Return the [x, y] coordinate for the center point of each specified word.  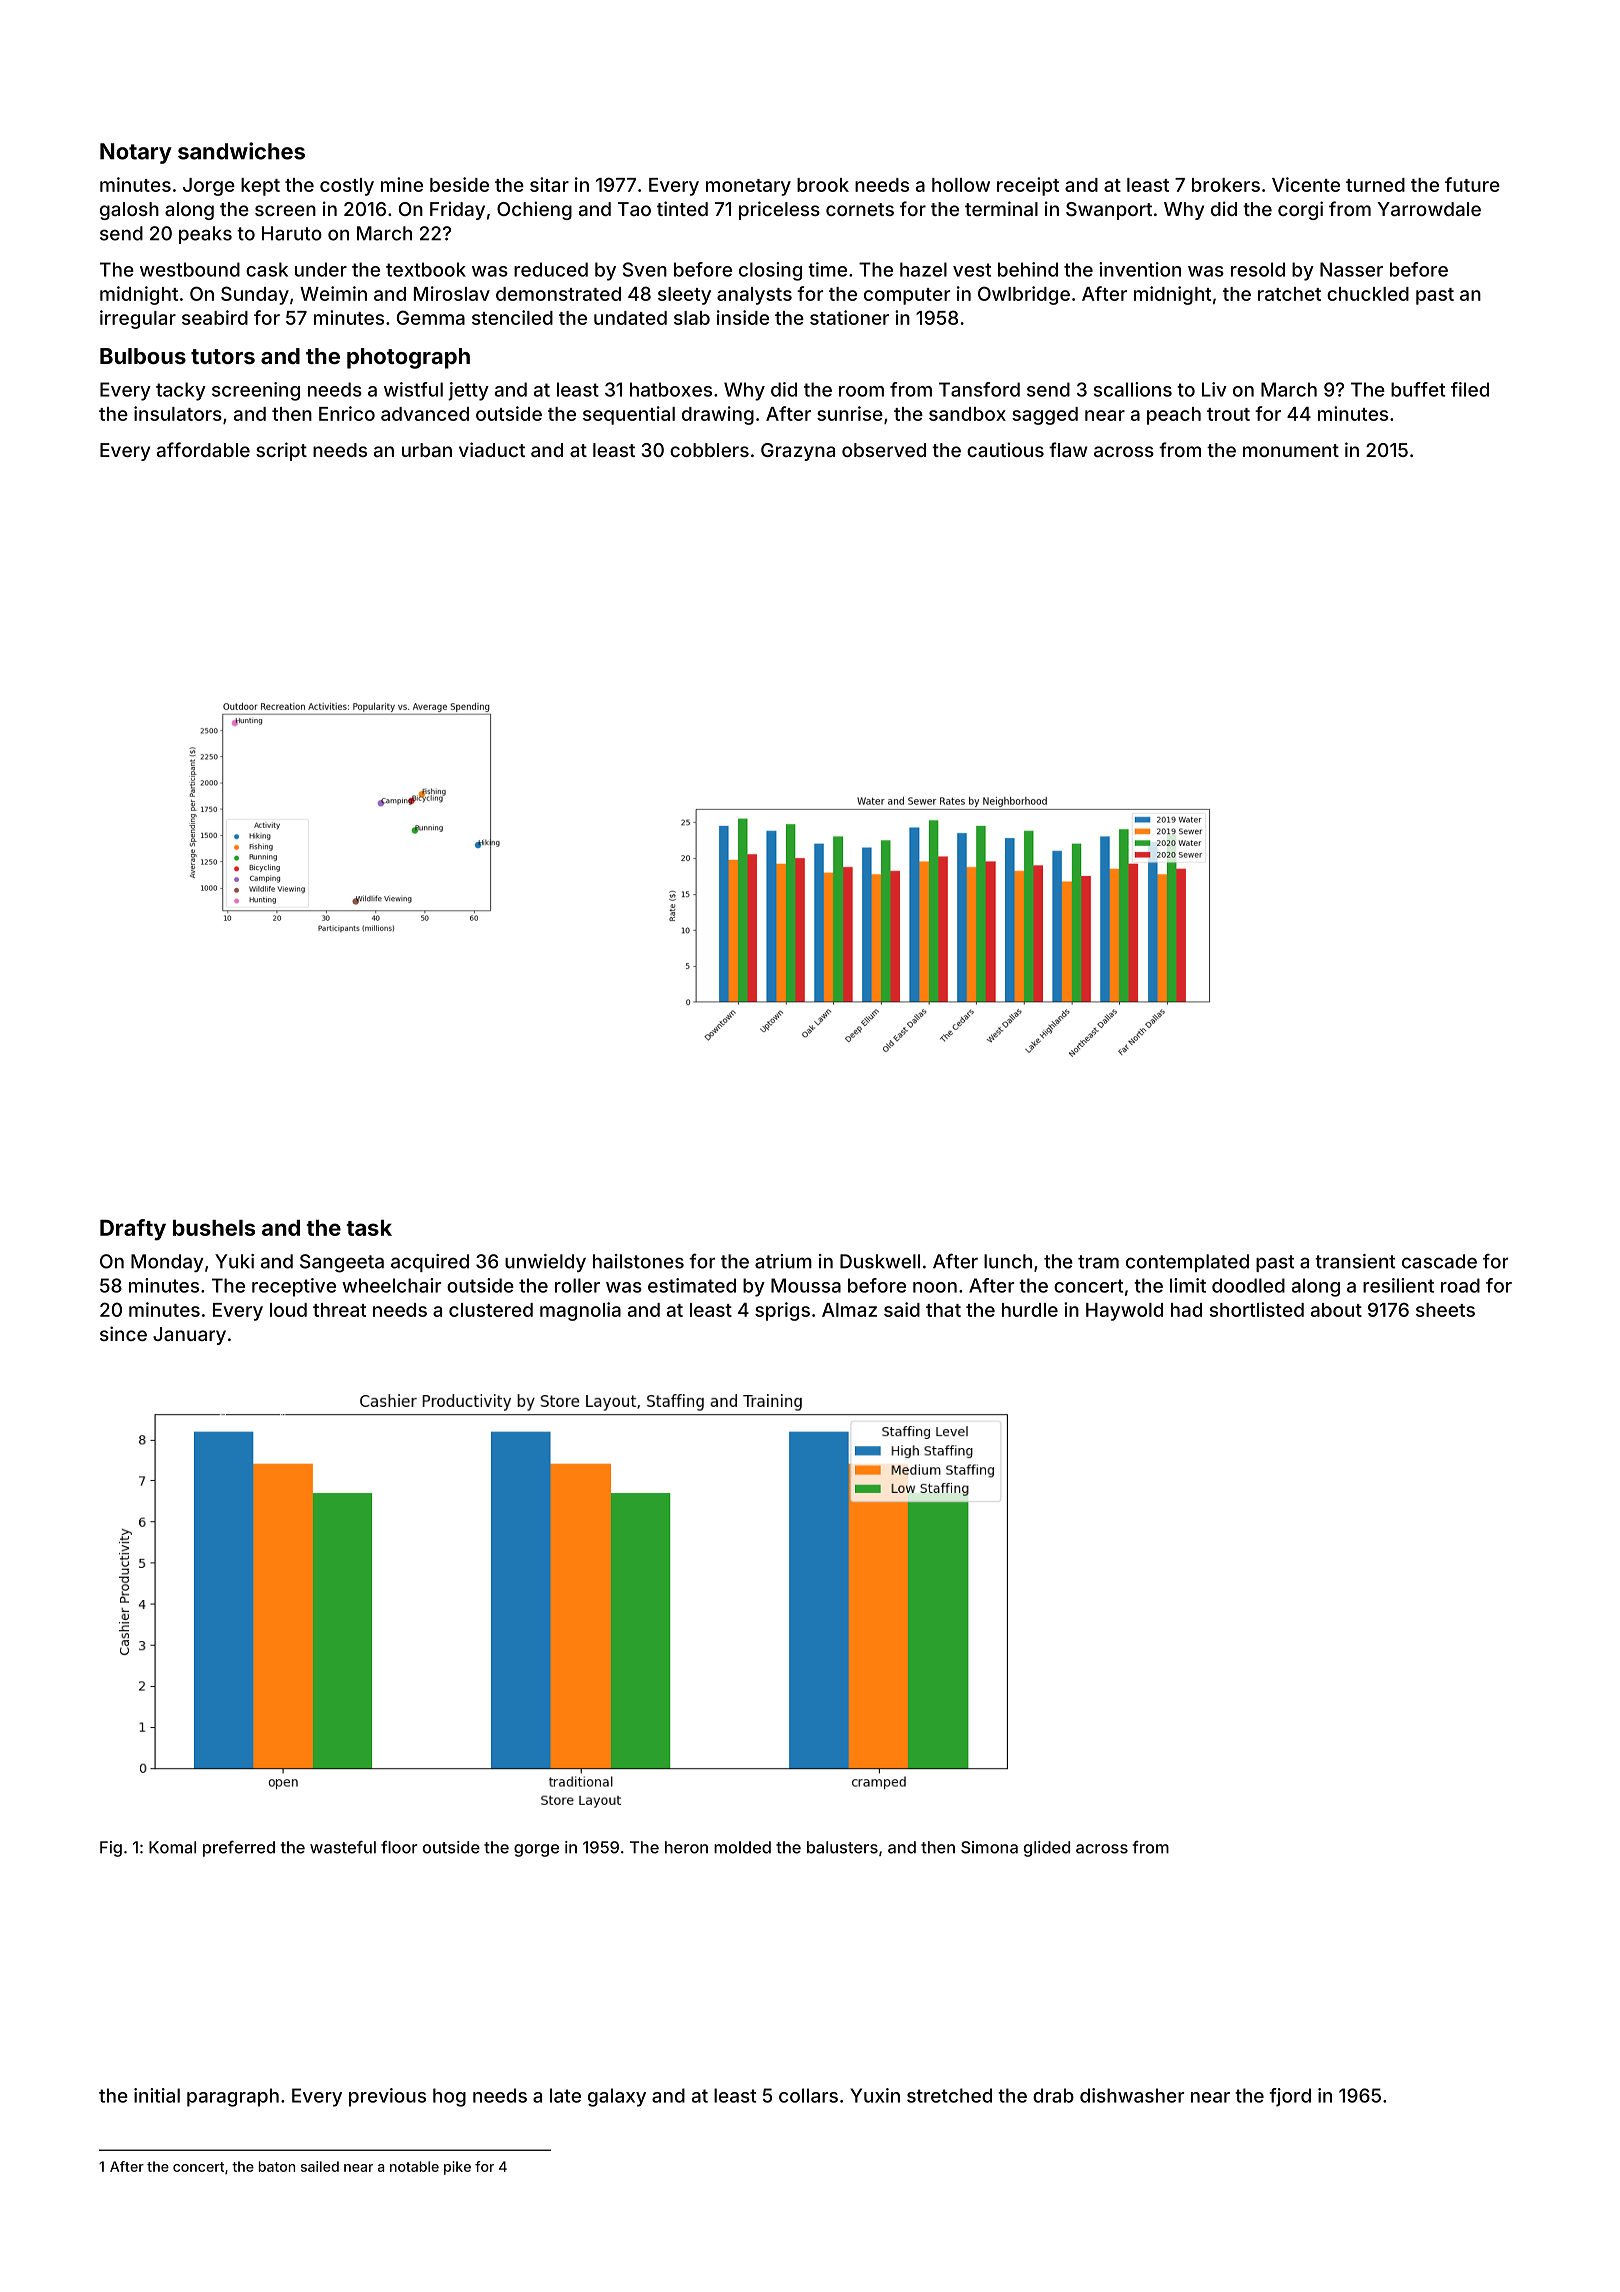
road [1460, 1285]
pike [457, 2168]
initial [157, 2095]
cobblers [709, 450]
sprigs [782, 1311]
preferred [239, 1849]
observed [884, 450]
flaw [1068, 449]
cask [267, 269]
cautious [1005, 449]
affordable [203, 449]
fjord [1290, 2097]
